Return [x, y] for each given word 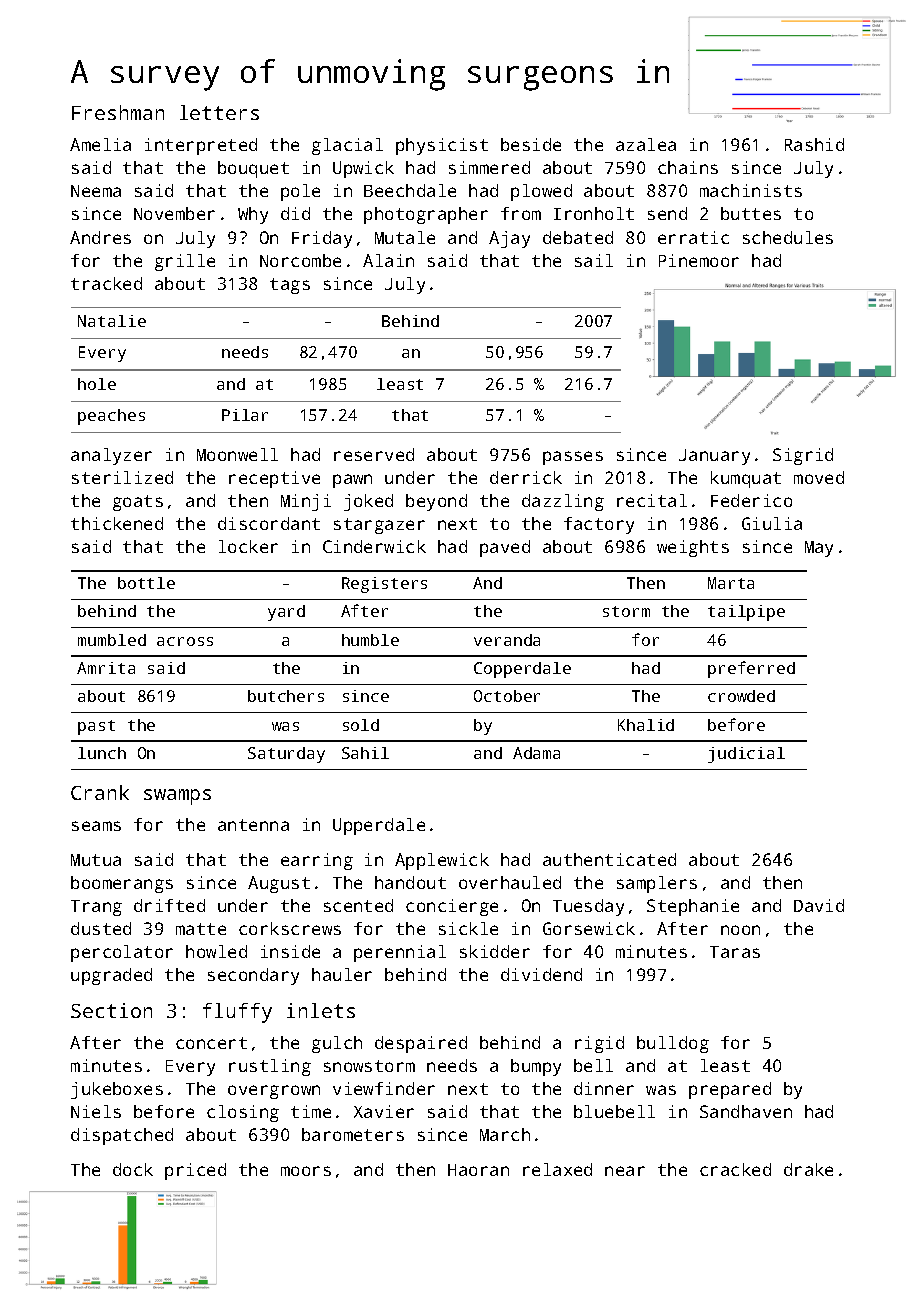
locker [248, 546]
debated [578, 237]
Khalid [646, 725]
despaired [421, 1044]
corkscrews [290, 928]
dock [133, 1169]
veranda [507, 640]
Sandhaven [746, 1111]
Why [253, 215]
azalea [646, 144]
